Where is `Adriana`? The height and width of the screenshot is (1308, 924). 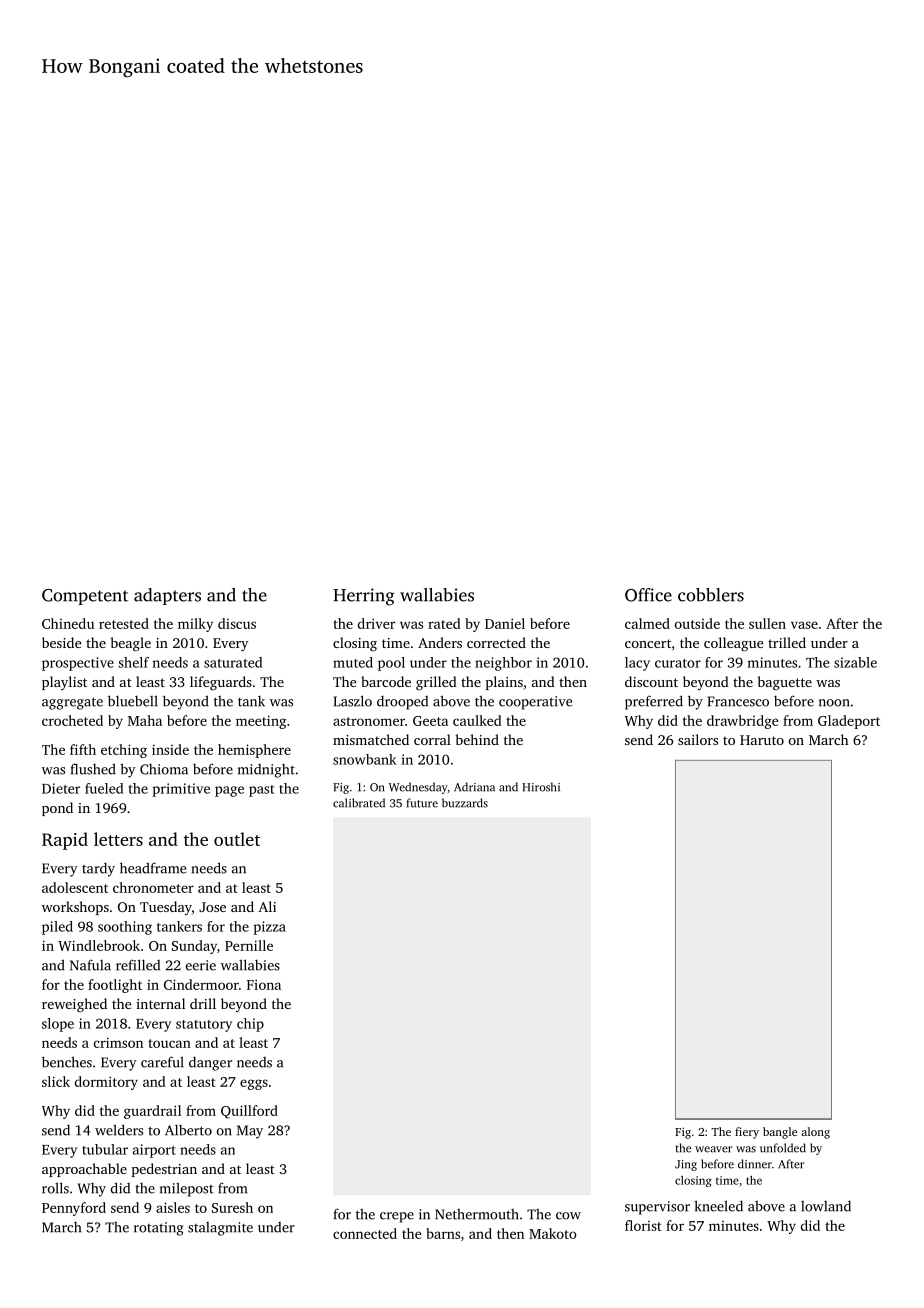
Adriana is located at coordinates (474, 787).
